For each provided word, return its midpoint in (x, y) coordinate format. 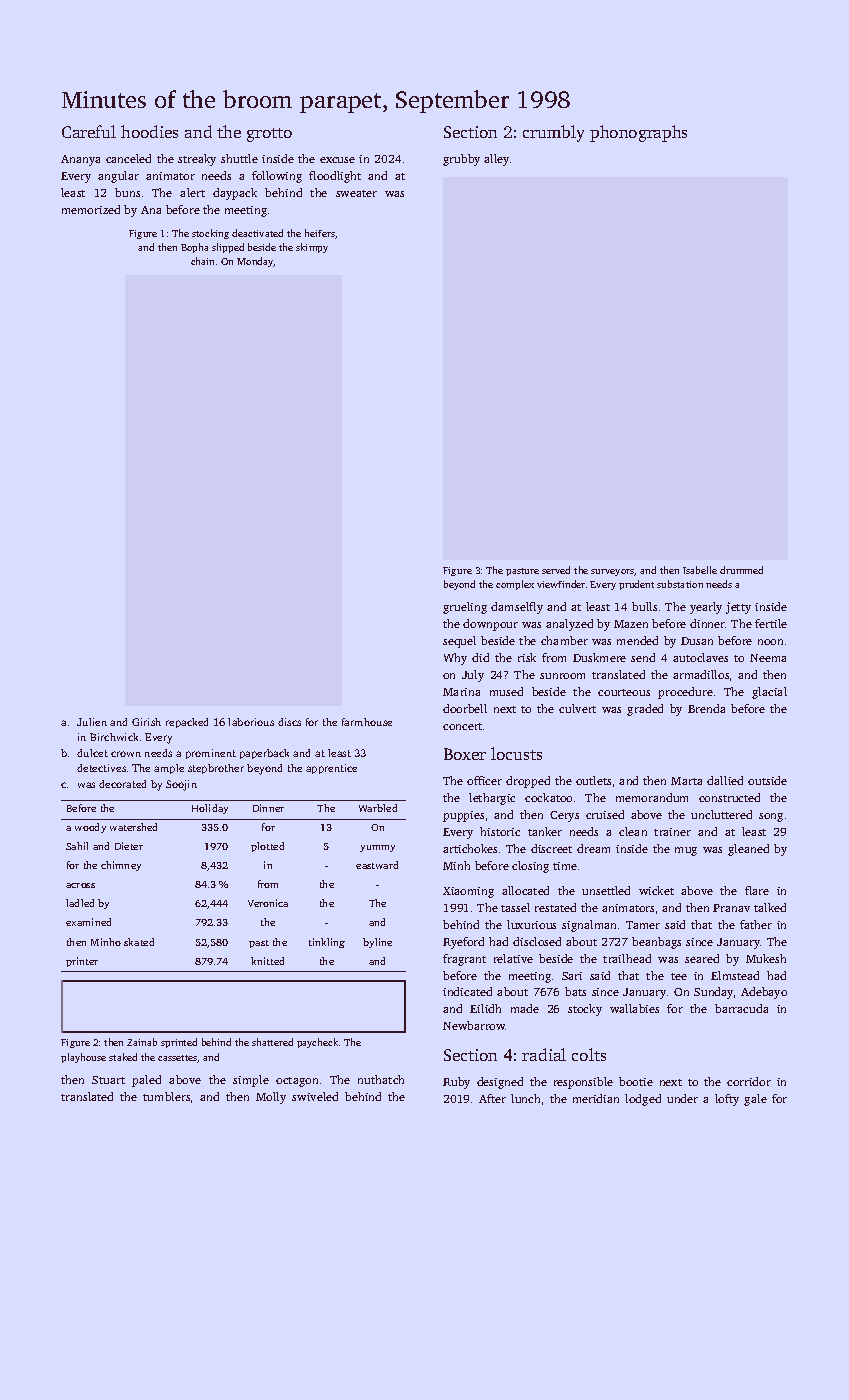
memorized (91, 209)
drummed (741, 570)
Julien (92, 722)
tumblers (166, 1096)
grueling (465, 608)
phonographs (638, 133)
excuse (337, 160)
